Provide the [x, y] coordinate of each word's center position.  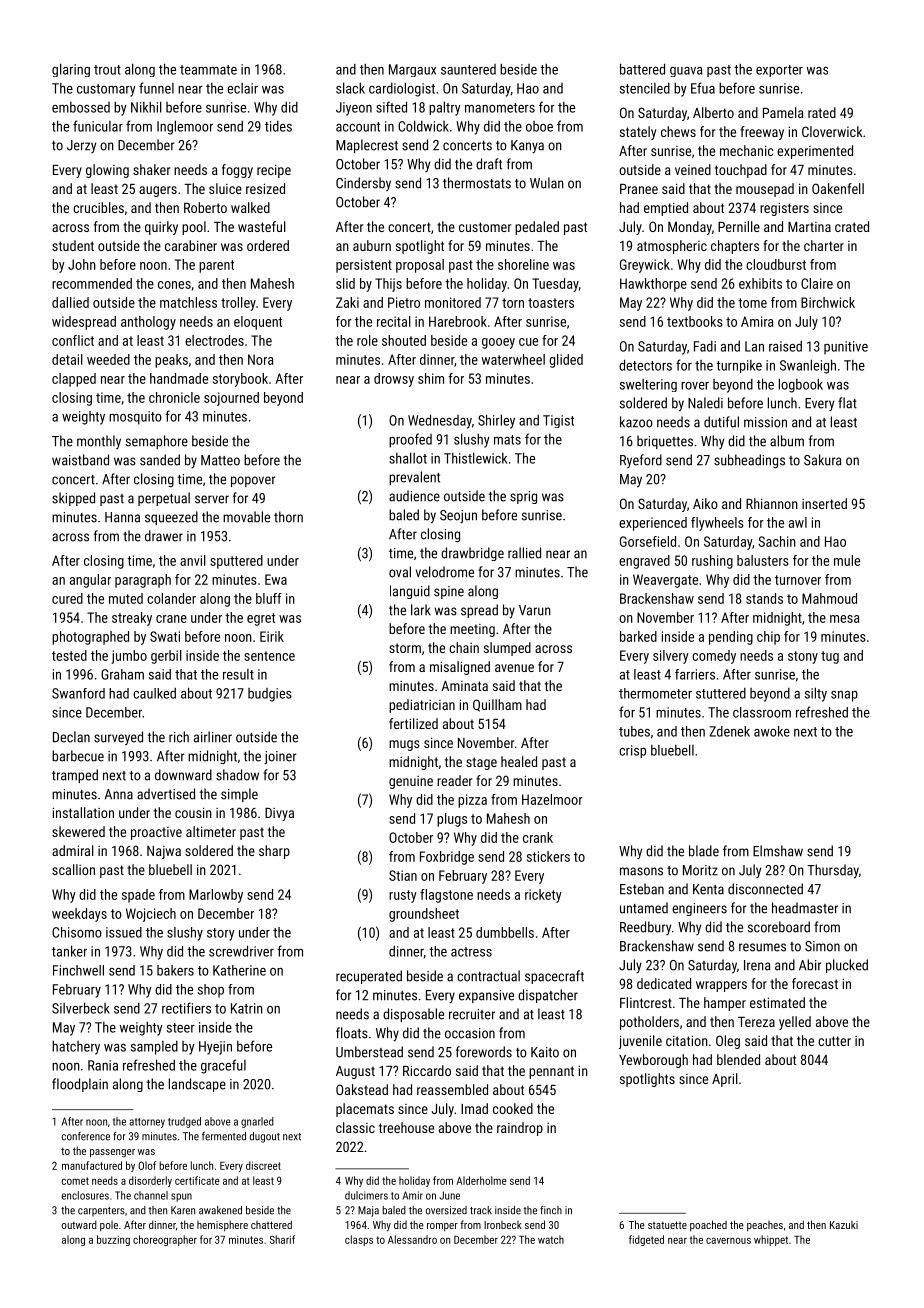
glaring [71, 70]
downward [183, 775]
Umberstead [369, 1052]
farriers [695, 674]
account [358, 127]
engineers [699, 909]
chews [678, 131]
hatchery [76, 1047]
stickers [548, 856]
